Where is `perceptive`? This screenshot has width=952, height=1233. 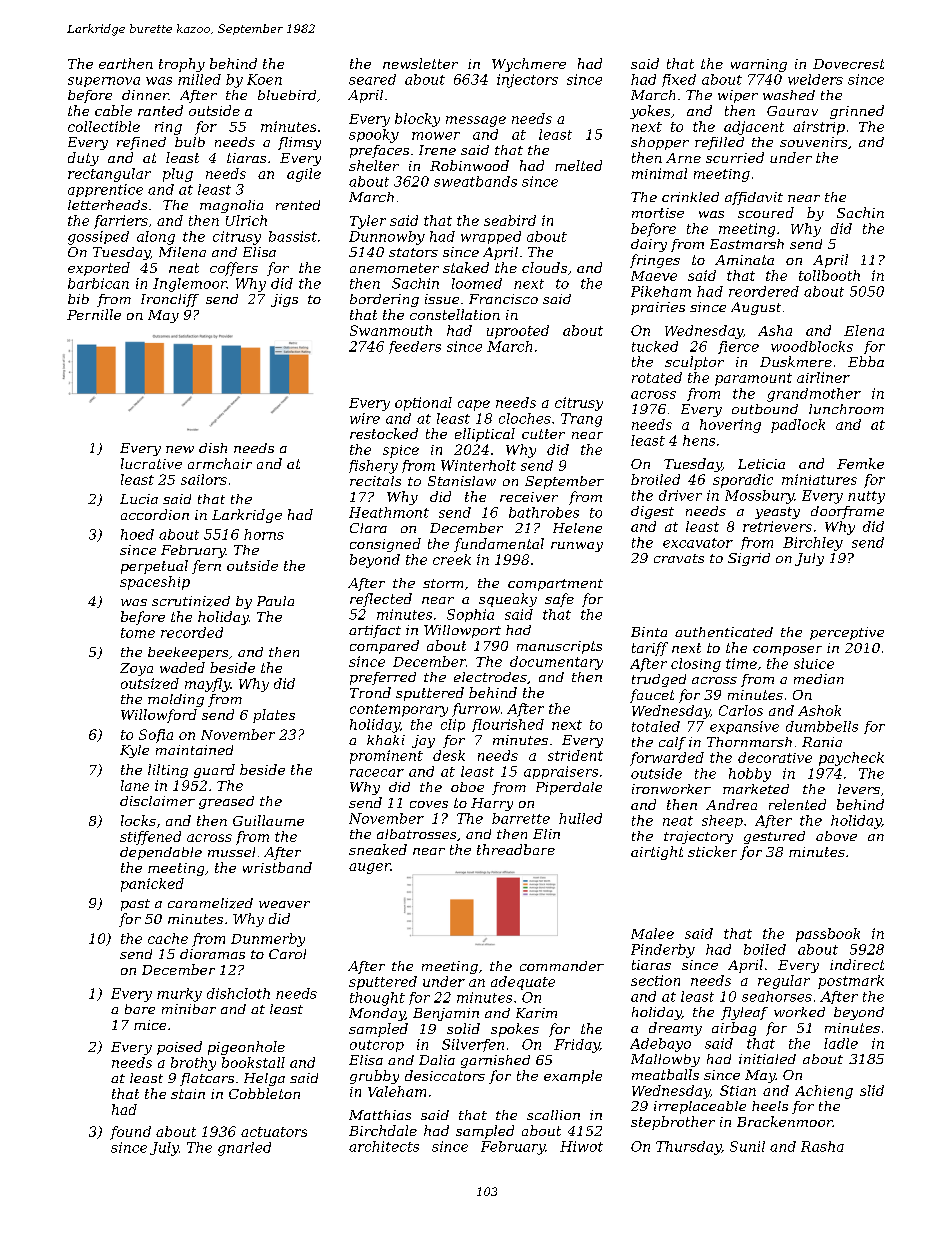 perceptive is located at coordinates (847, 633).
